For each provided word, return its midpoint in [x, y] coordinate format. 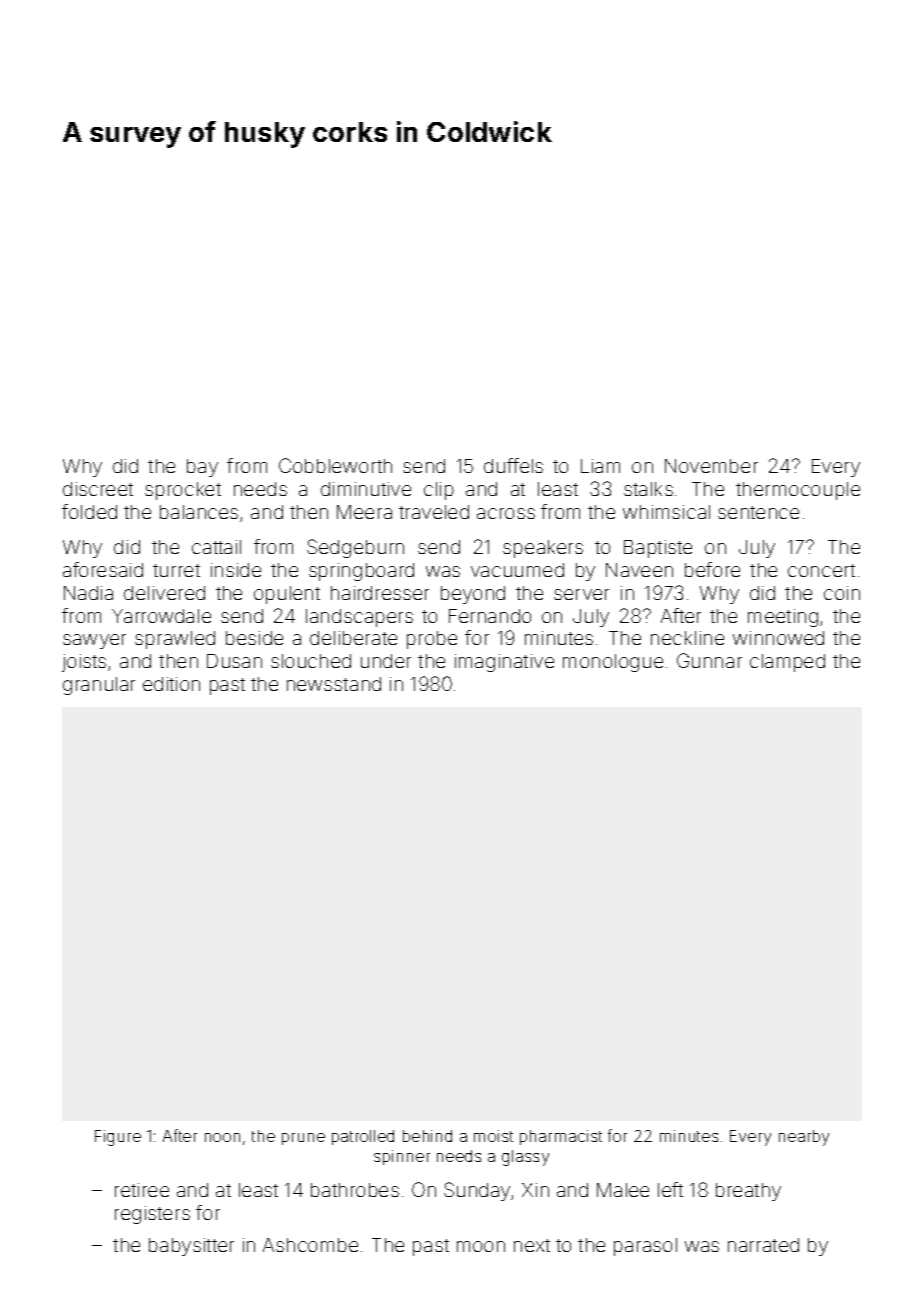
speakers [543, 549]
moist [493, 1136]
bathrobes [355, 1190]
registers [152, 1215]
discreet [98, 489]
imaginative [504, 663]
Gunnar [709, 660]
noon [222, 1137]
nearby [804, 1138]
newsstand [334, 684]
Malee [623, 1190]
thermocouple [798, 491]
